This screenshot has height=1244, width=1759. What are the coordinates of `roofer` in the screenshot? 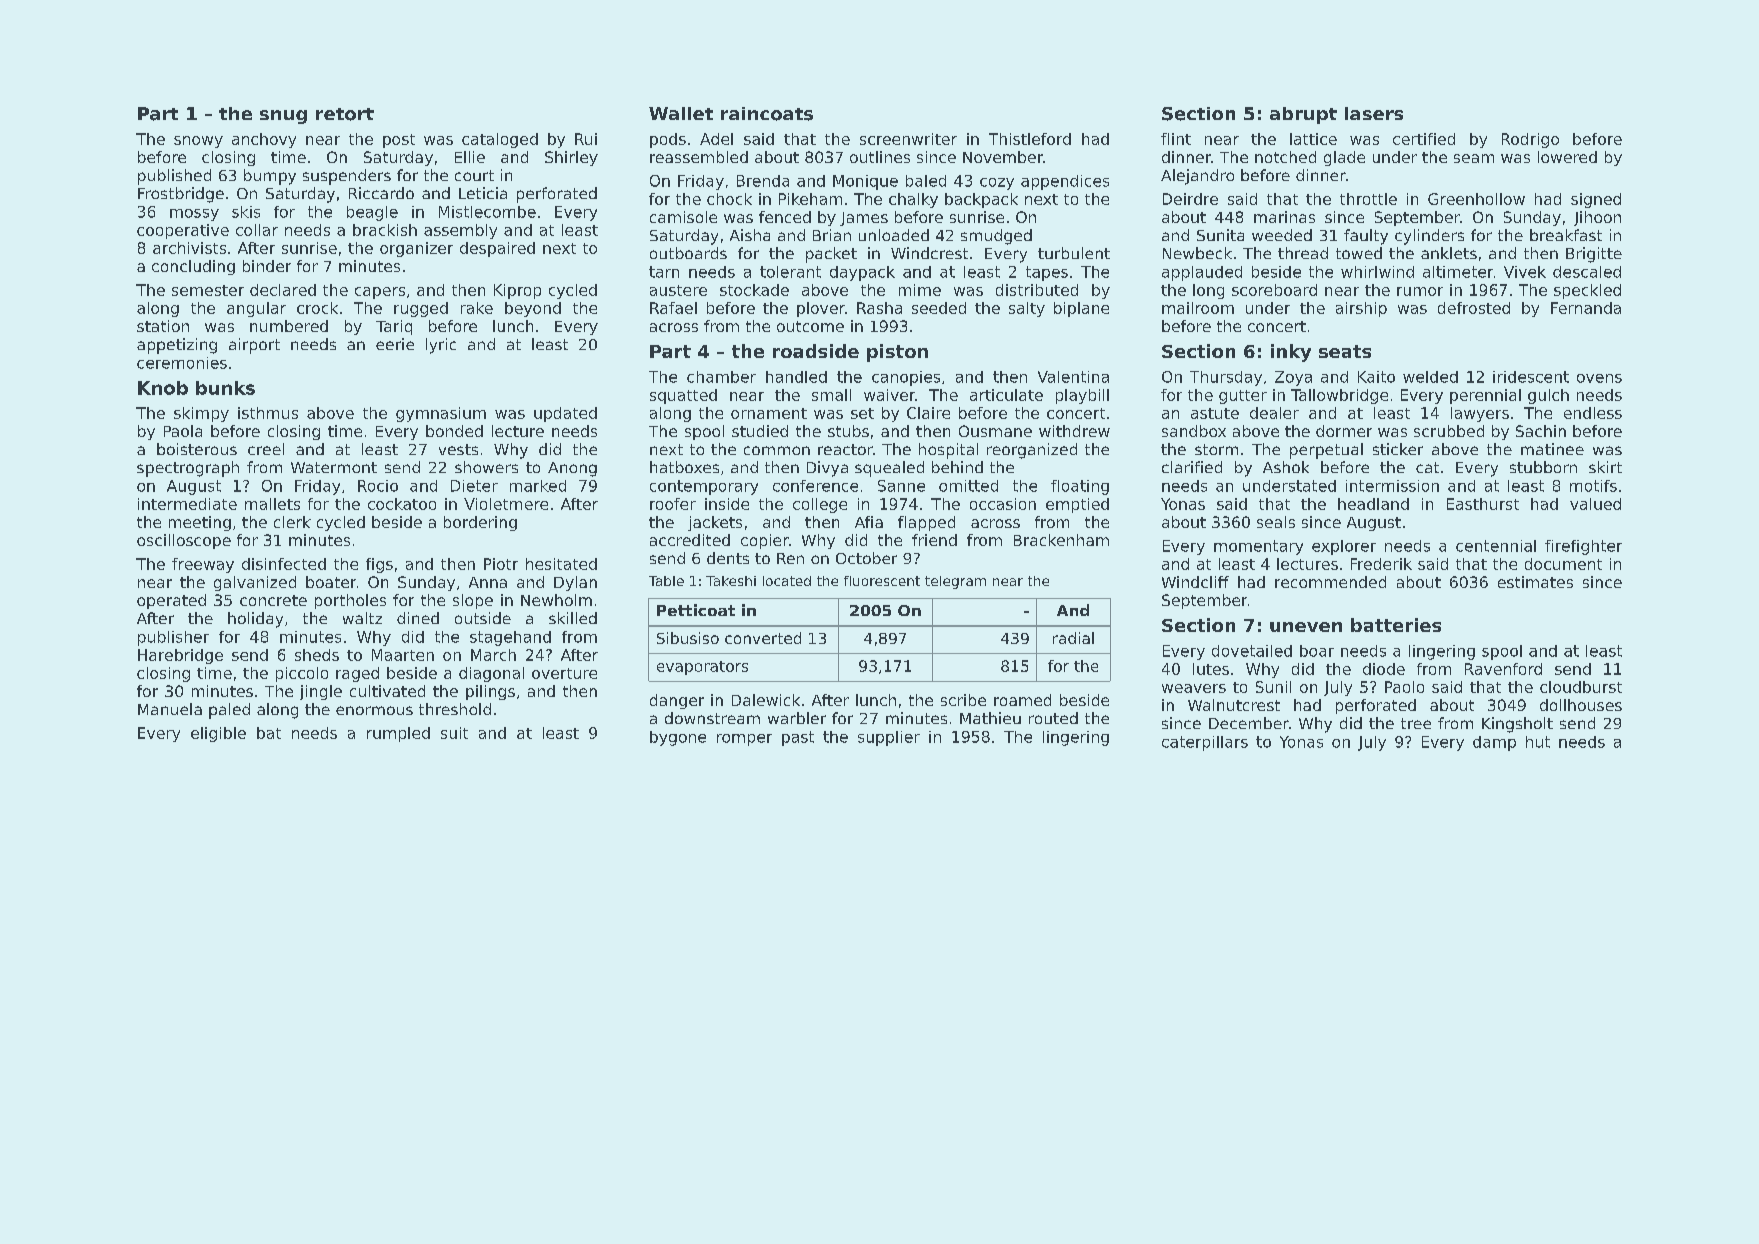 It's located at (673, 504).
